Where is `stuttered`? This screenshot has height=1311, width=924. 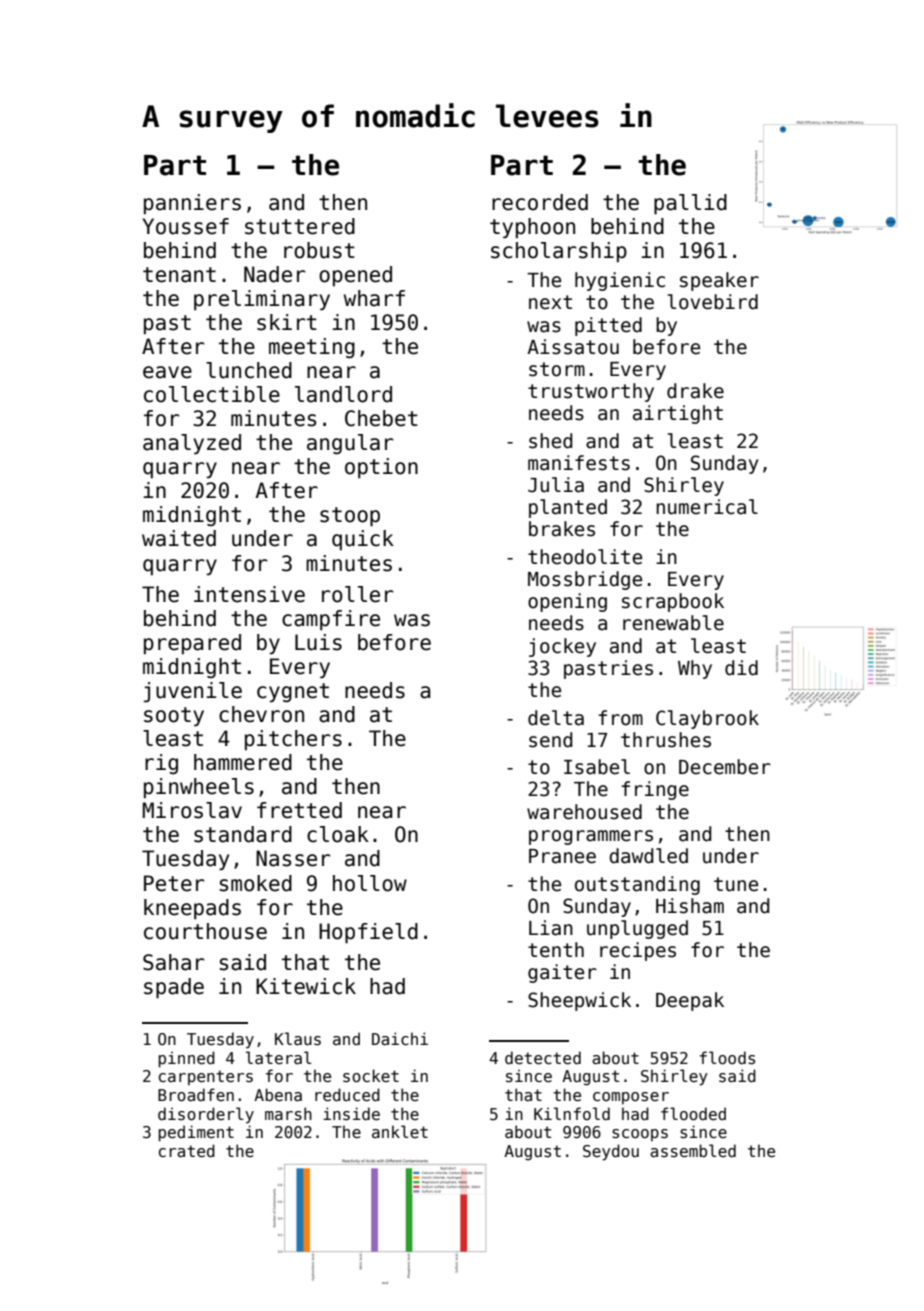
stuttered is located at coordinates (300, 226).
